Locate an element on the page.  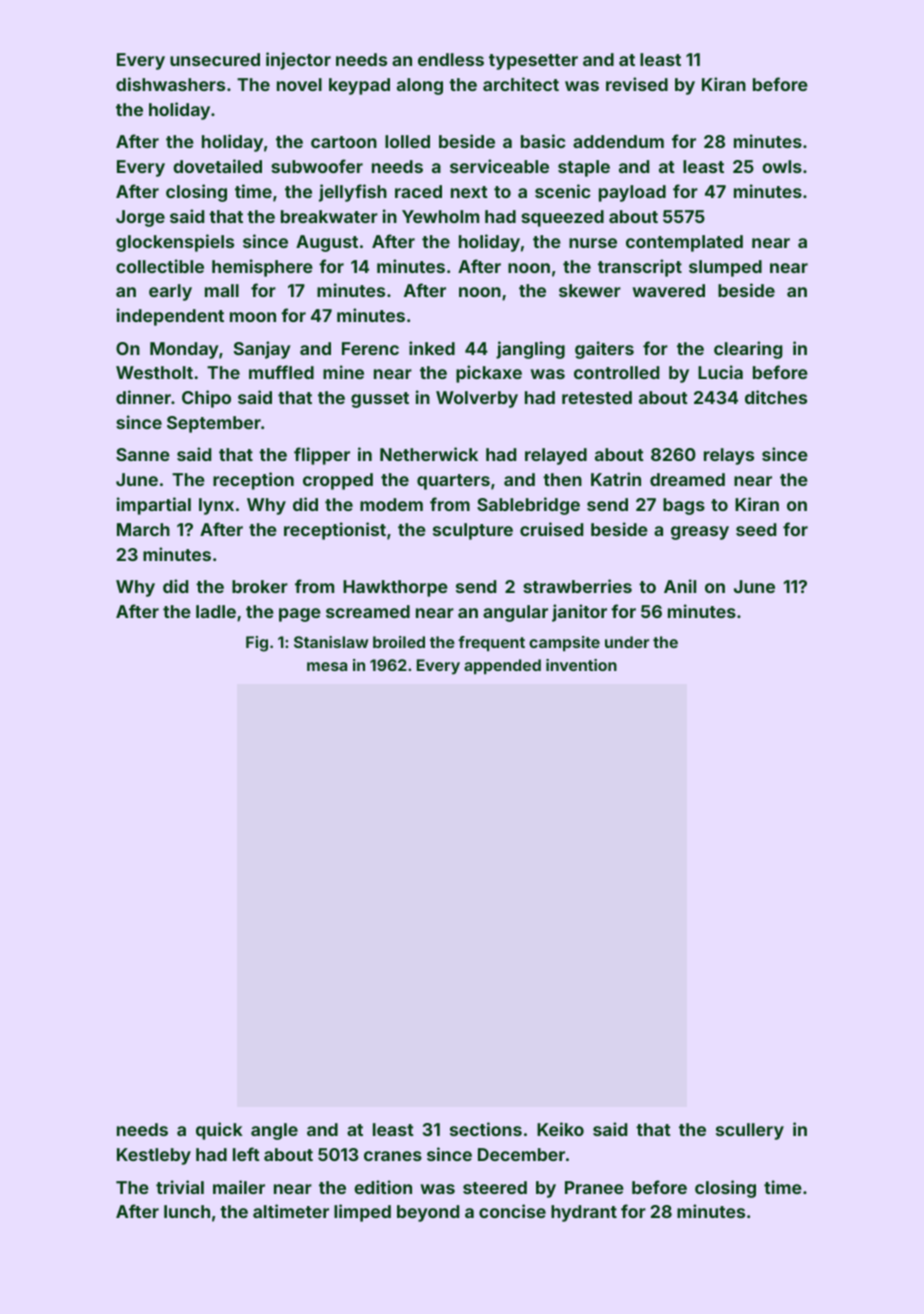
next is located at coordinates (469, 192).
